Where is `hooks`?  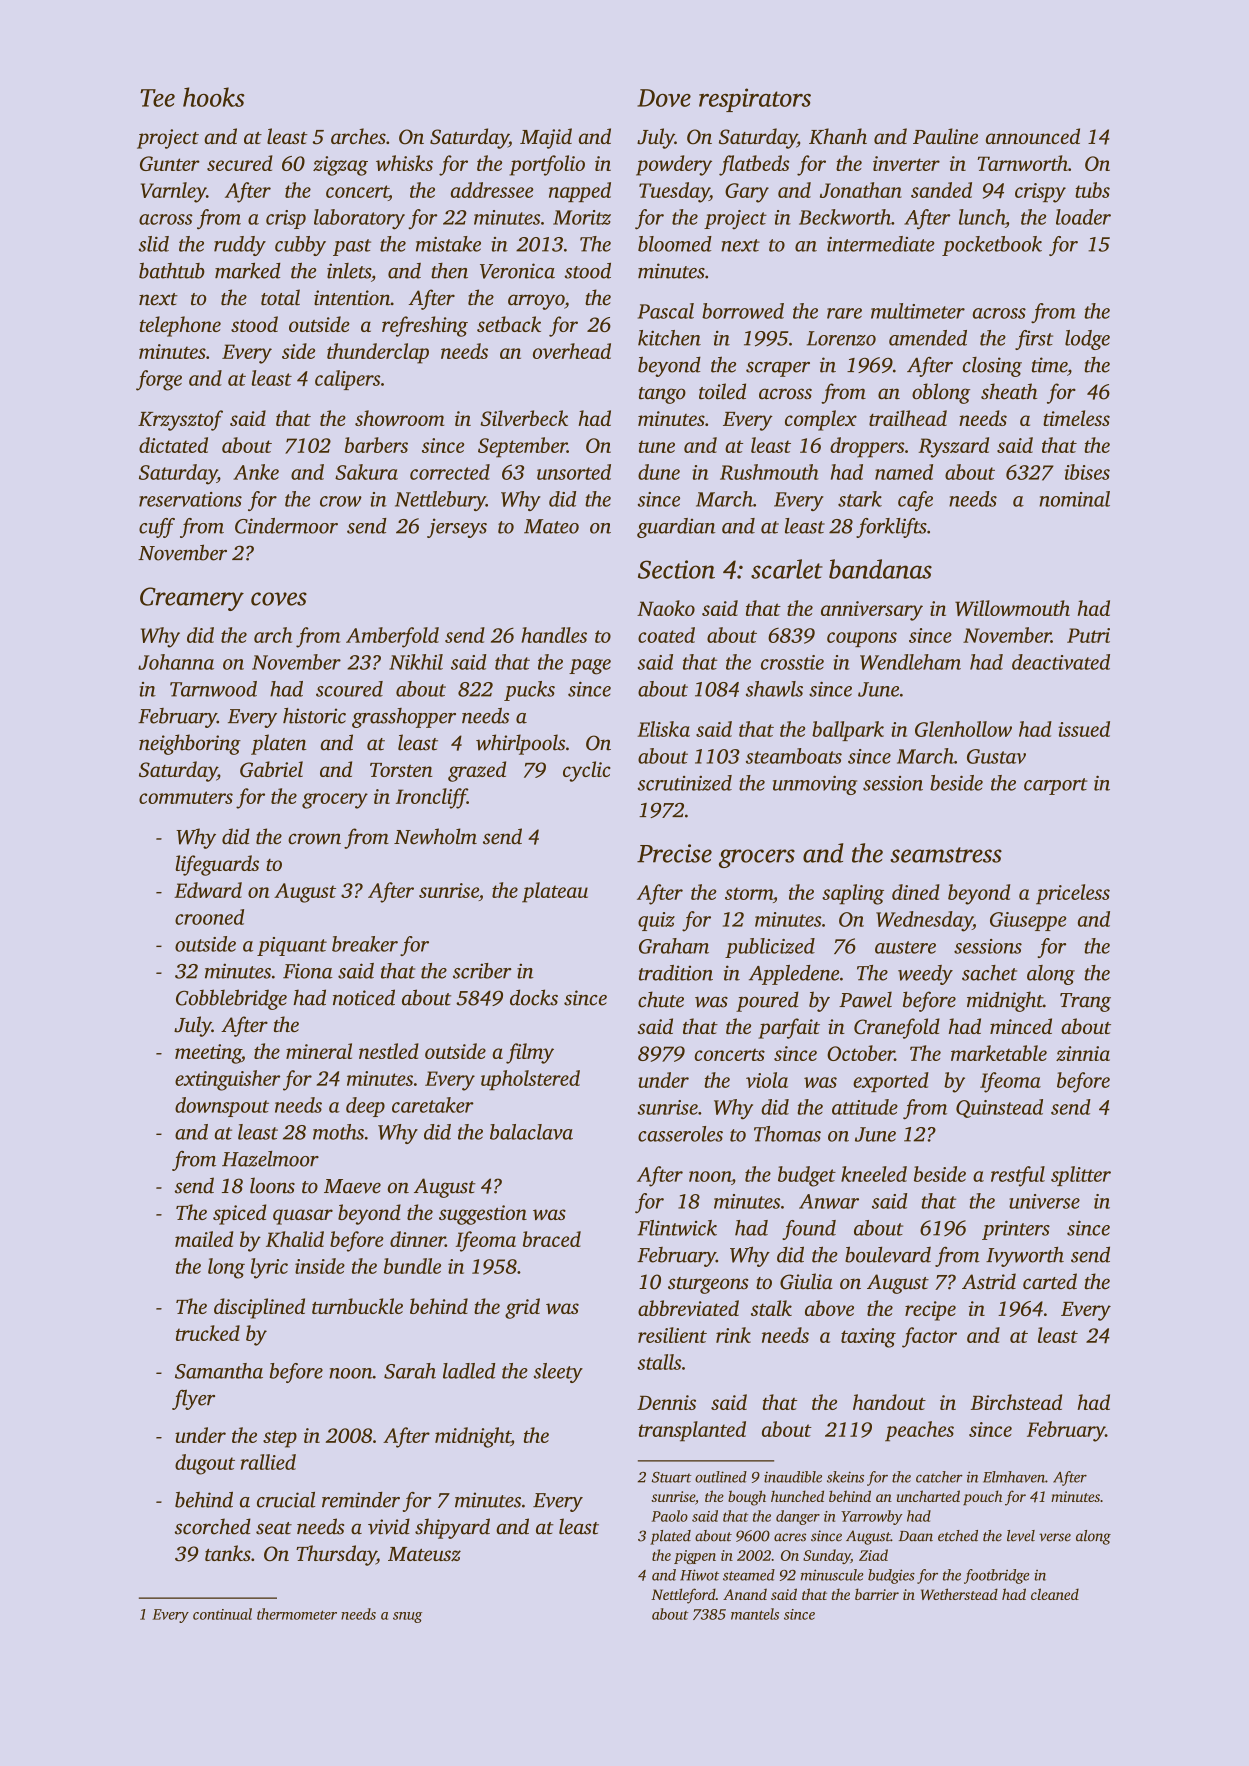
hooks is located at coordinates (214, 97).
